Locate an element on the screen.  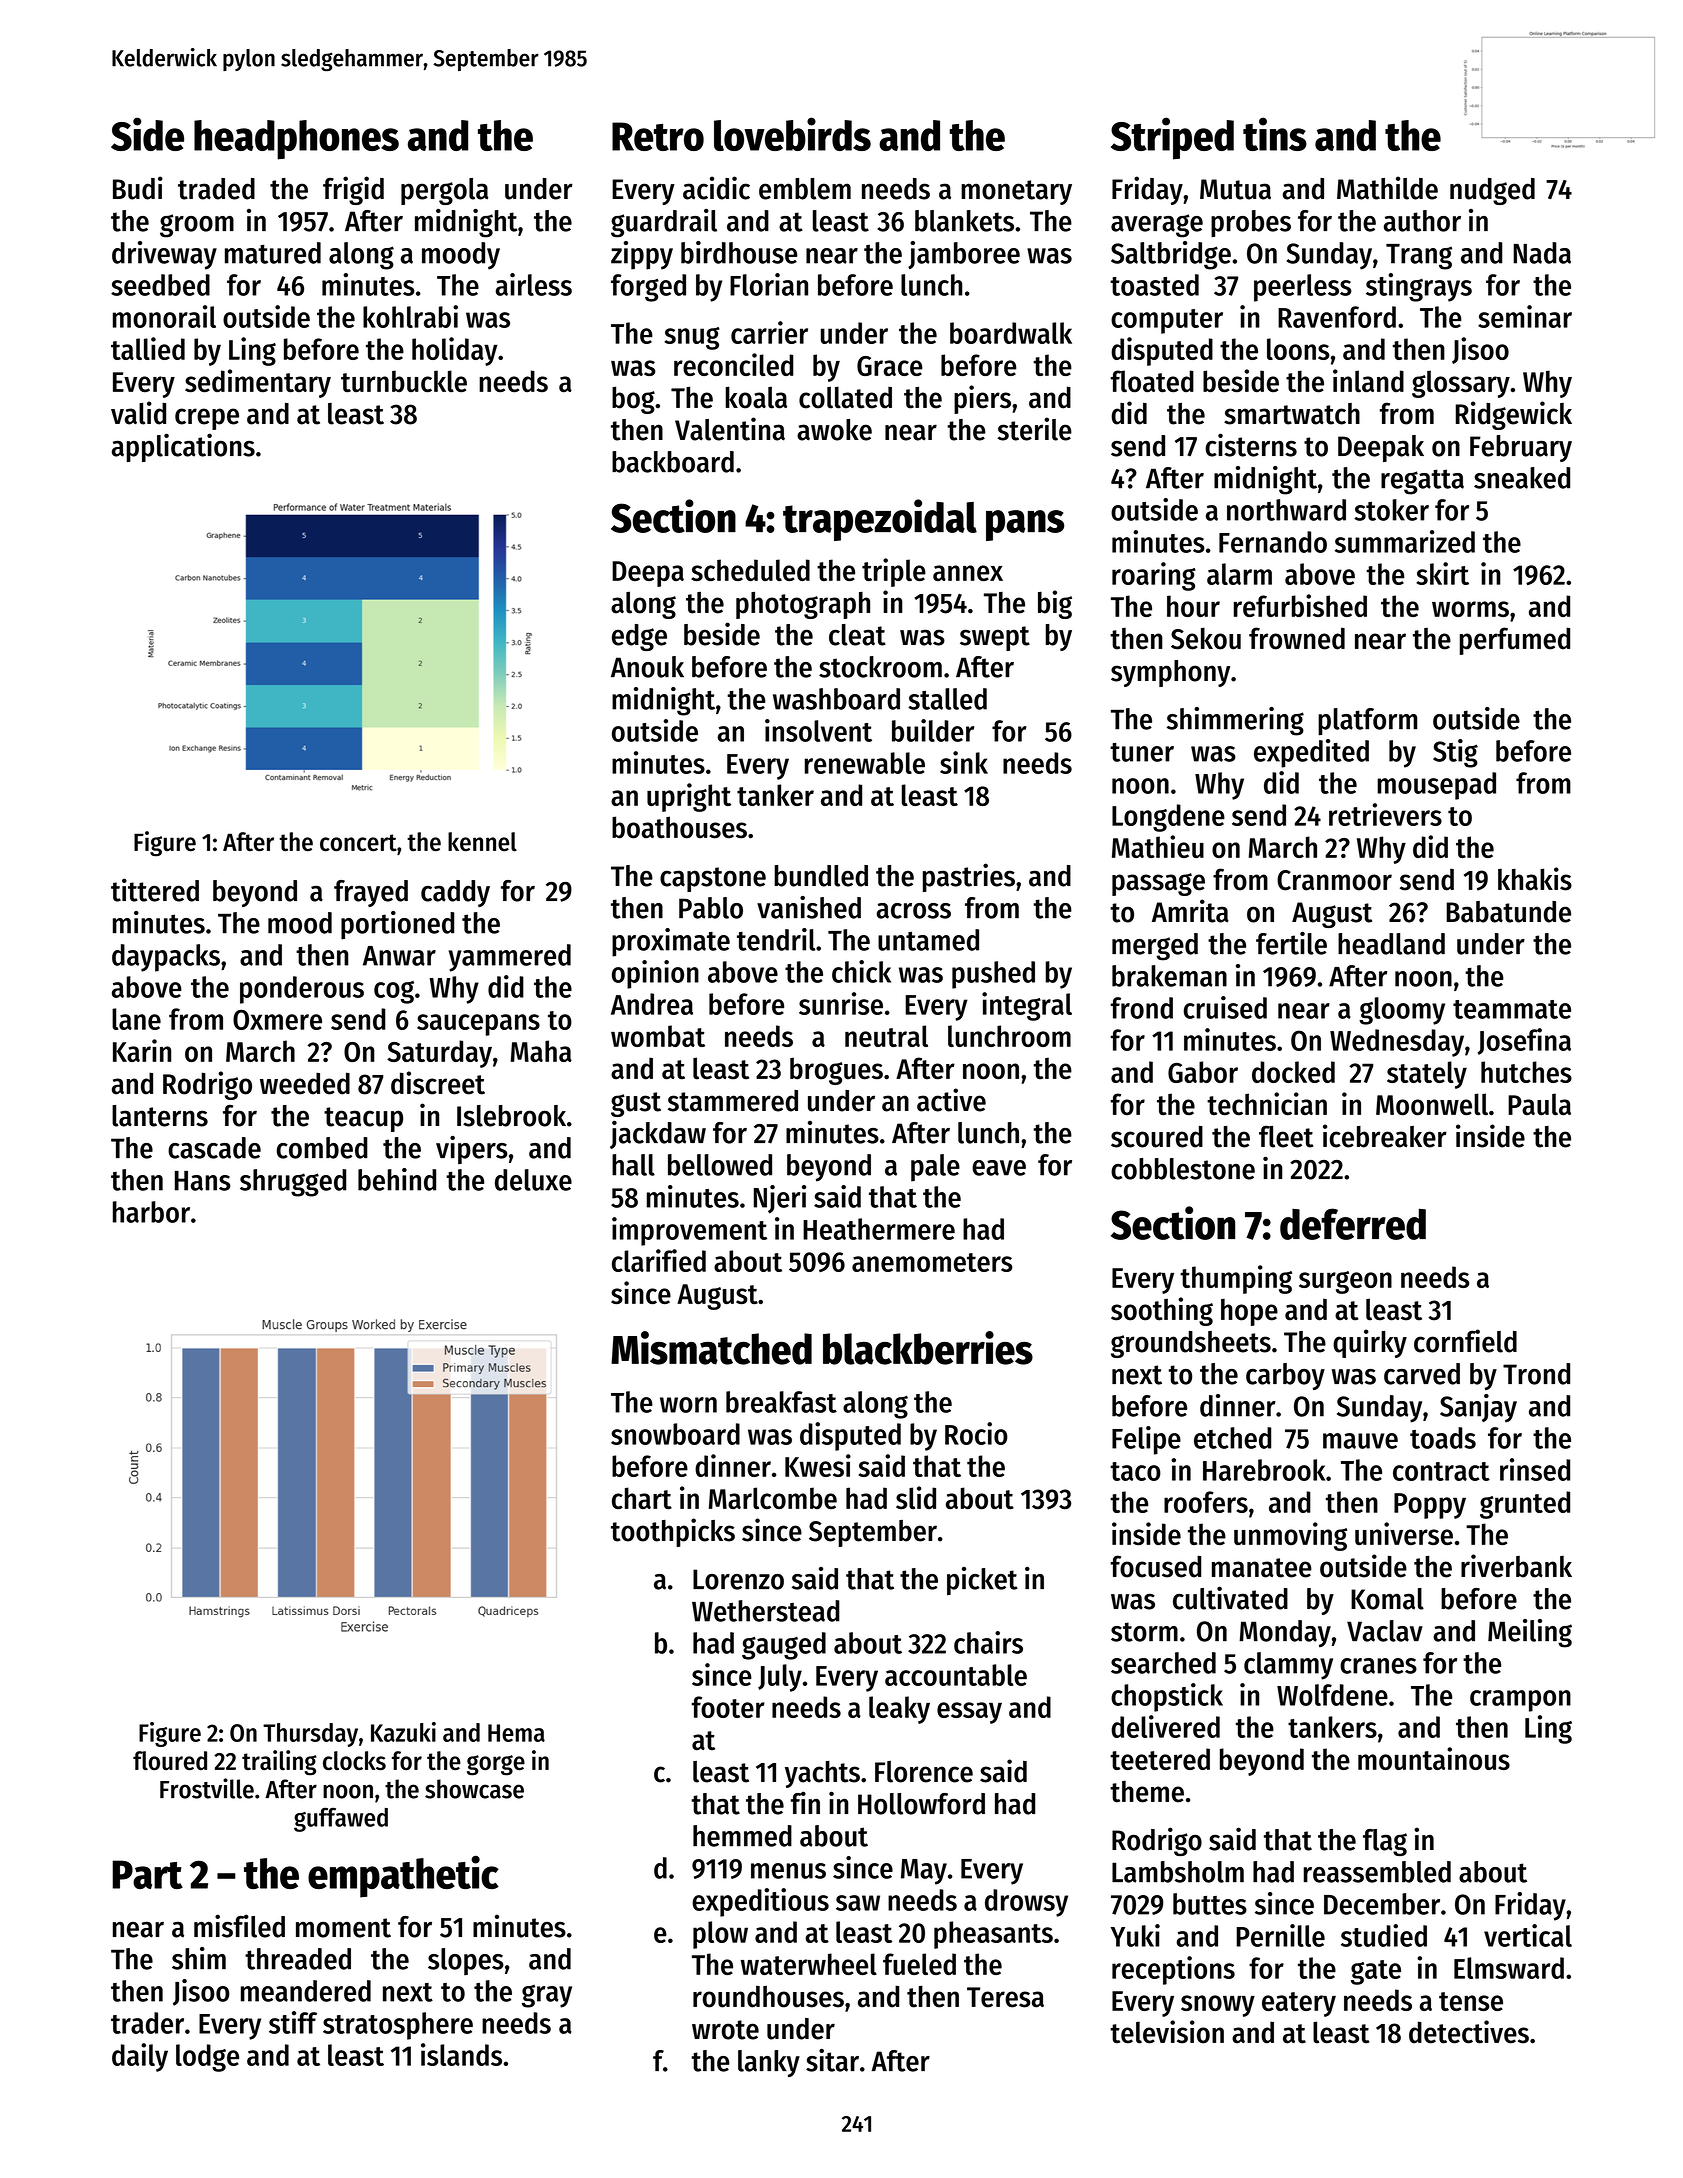
flag is located at coordinates (1385, 1842).
